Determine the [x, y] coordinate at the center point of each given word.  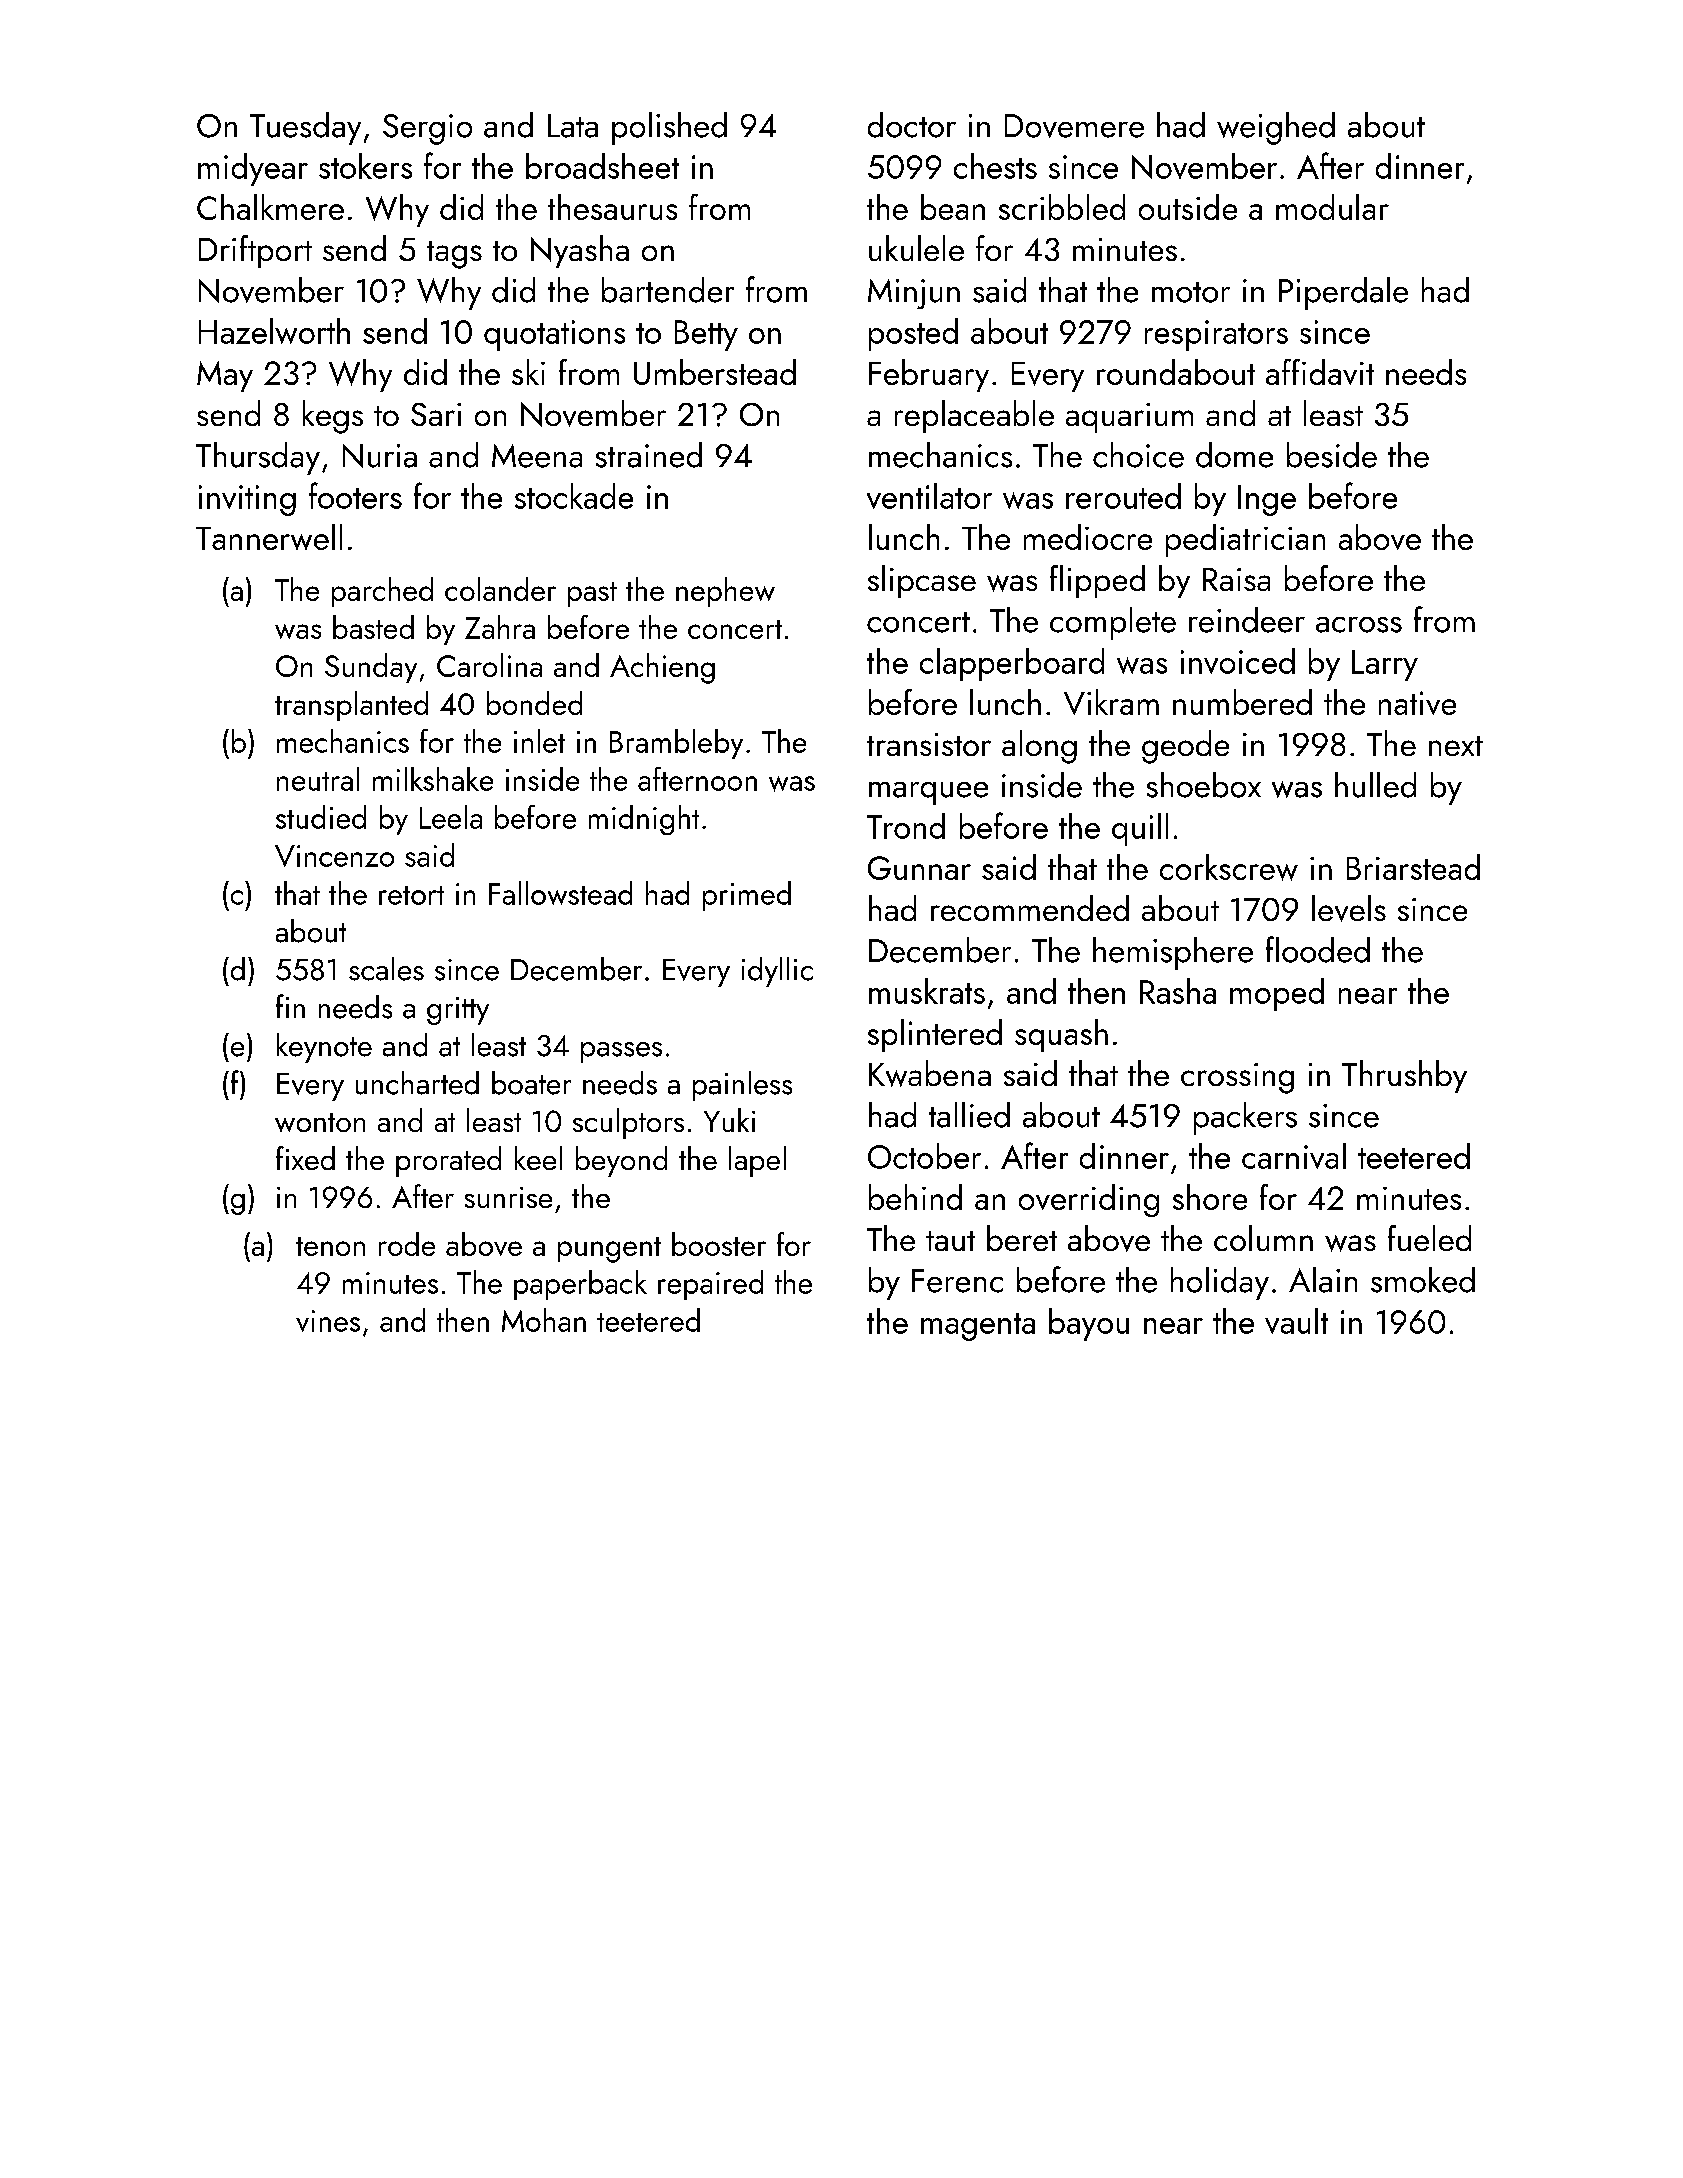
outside [1188, 207]
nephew [725, 592]
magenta [978, 1327]
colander [500, 589]
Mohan [544, 1320]
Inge [1267, 500]
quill [1140, 829]
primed [747, 896]
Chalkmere [270, 207]
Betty [706, 335]
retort [411, 895]
